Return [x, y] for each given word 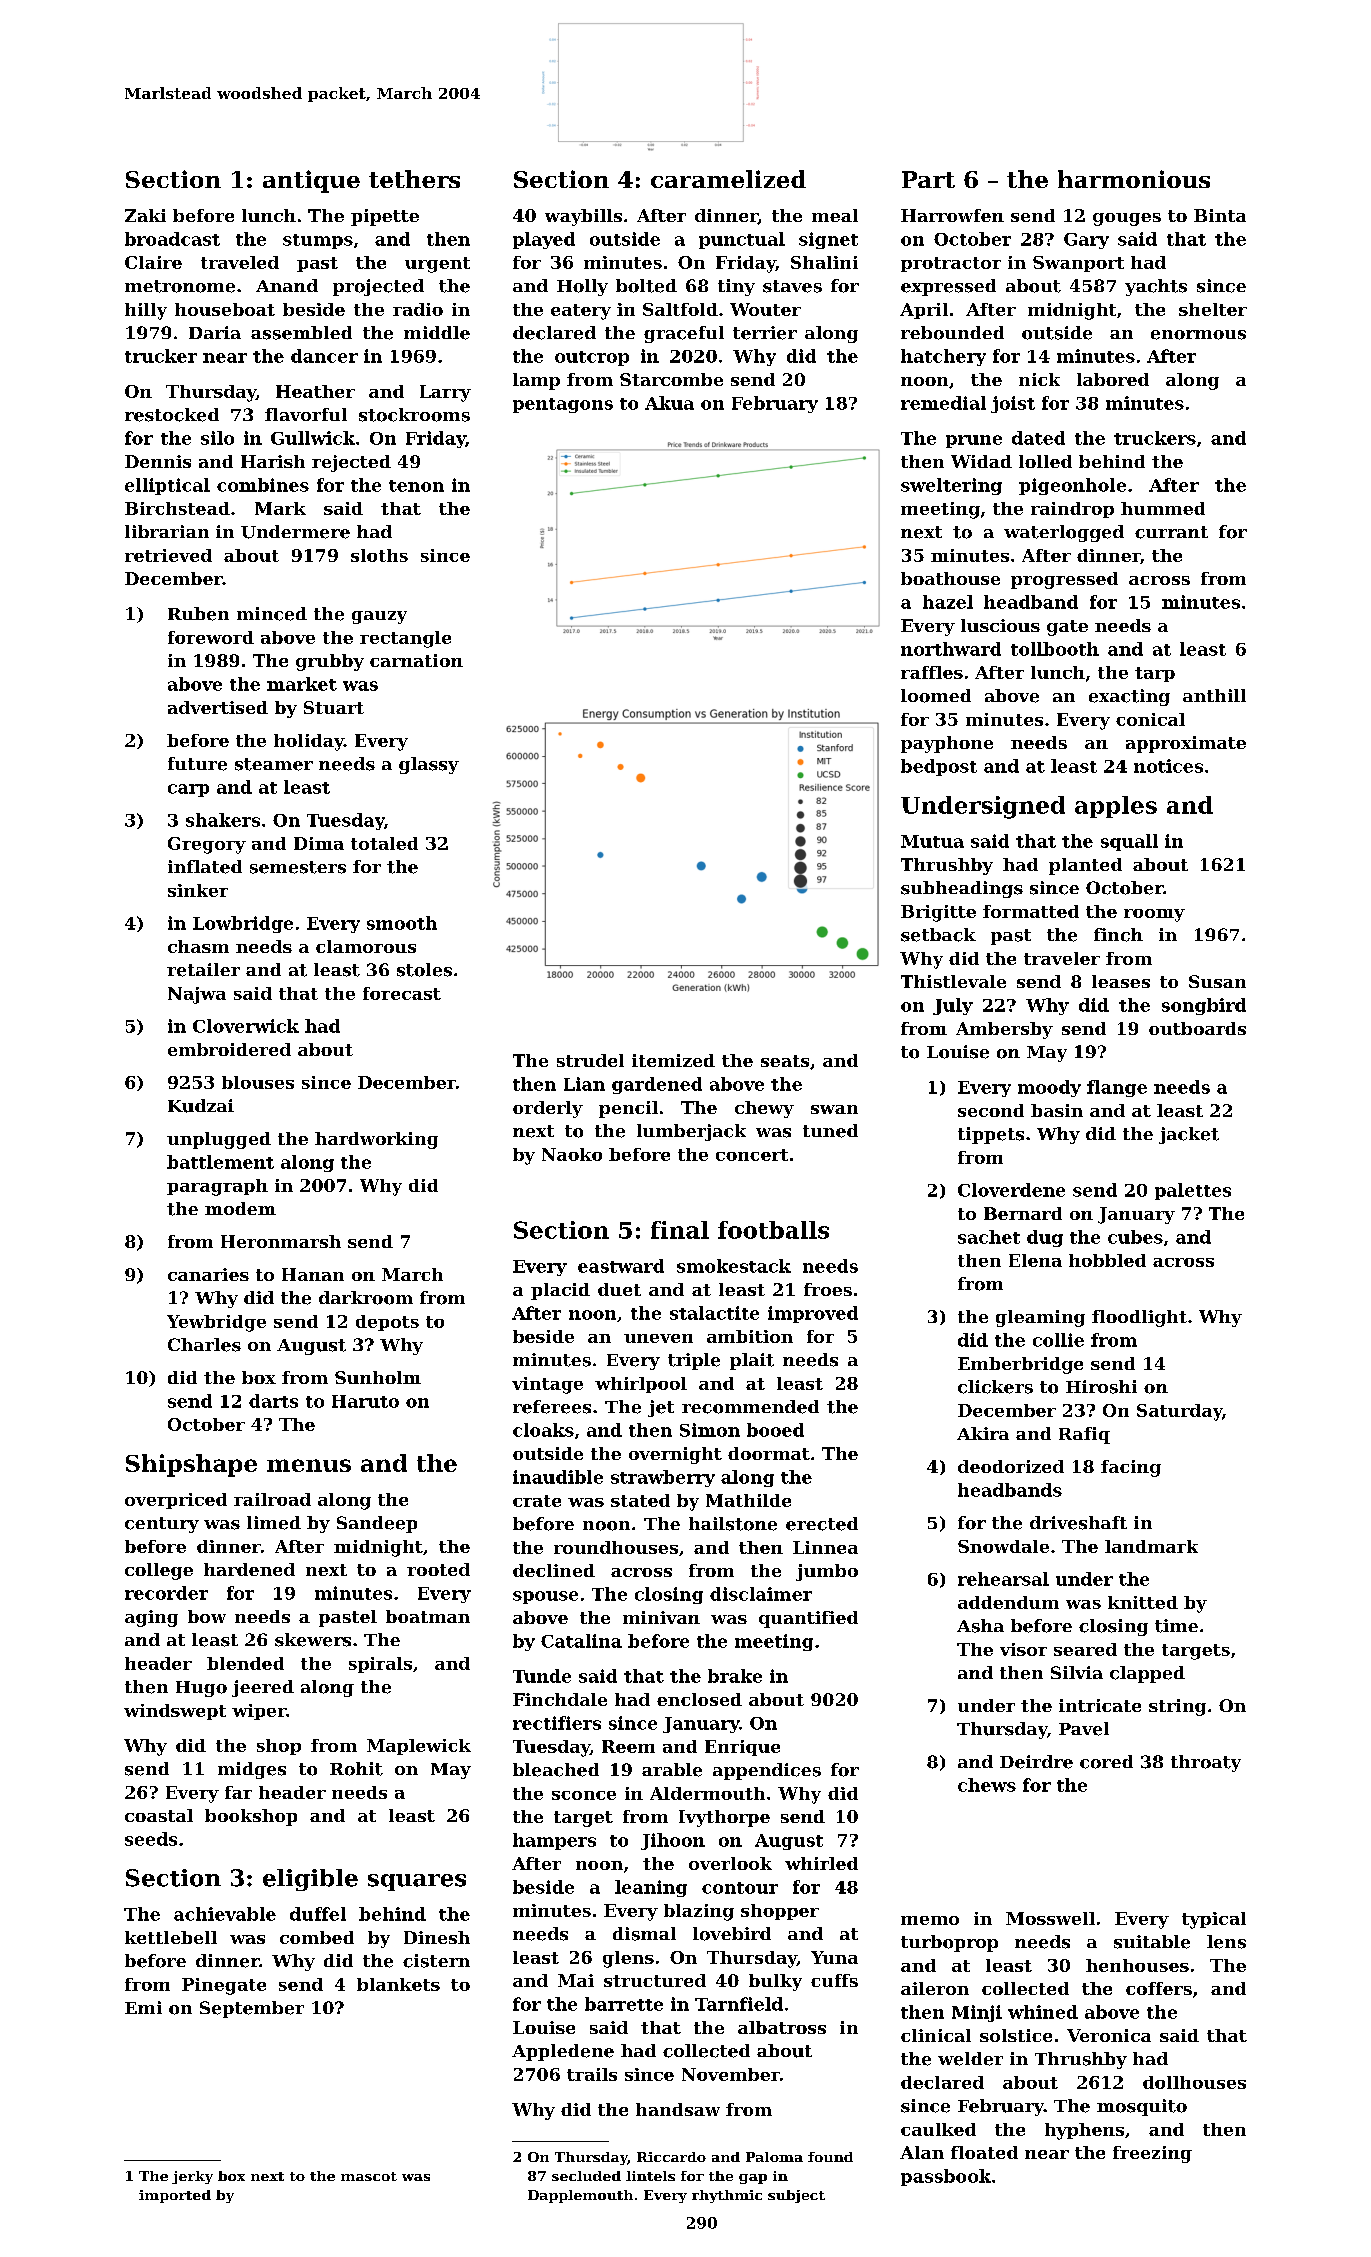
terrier [765, 333]
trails [592, 2074]
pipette [385, 217]
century [162, 1525]
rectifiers [557, 1723]
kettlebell [171, 1937]
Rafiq [1084, 1435]
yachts [1156, 287]
